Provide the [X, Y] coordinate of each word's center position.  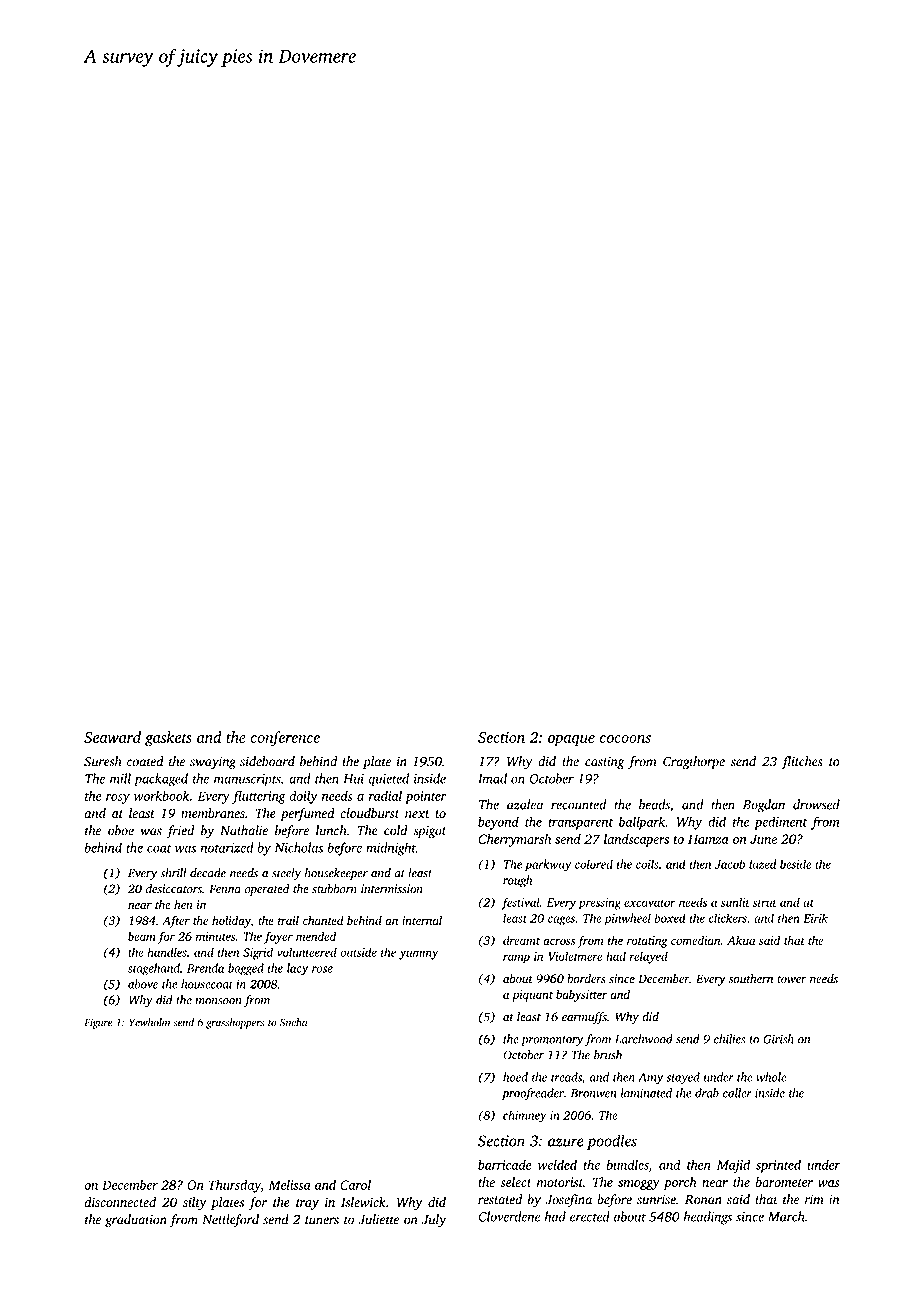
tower [792, 979]
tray [307, 1204]
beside [795, 864]
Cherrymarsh [514, 840]
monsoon [218, 1001]
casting [604, 763]
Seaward [112, 737]
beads [654, 804]
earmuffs [584, 1018]
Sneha [293, 1022]
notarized [227, 847]
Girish [778, 1039]
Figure [98, 1023]
